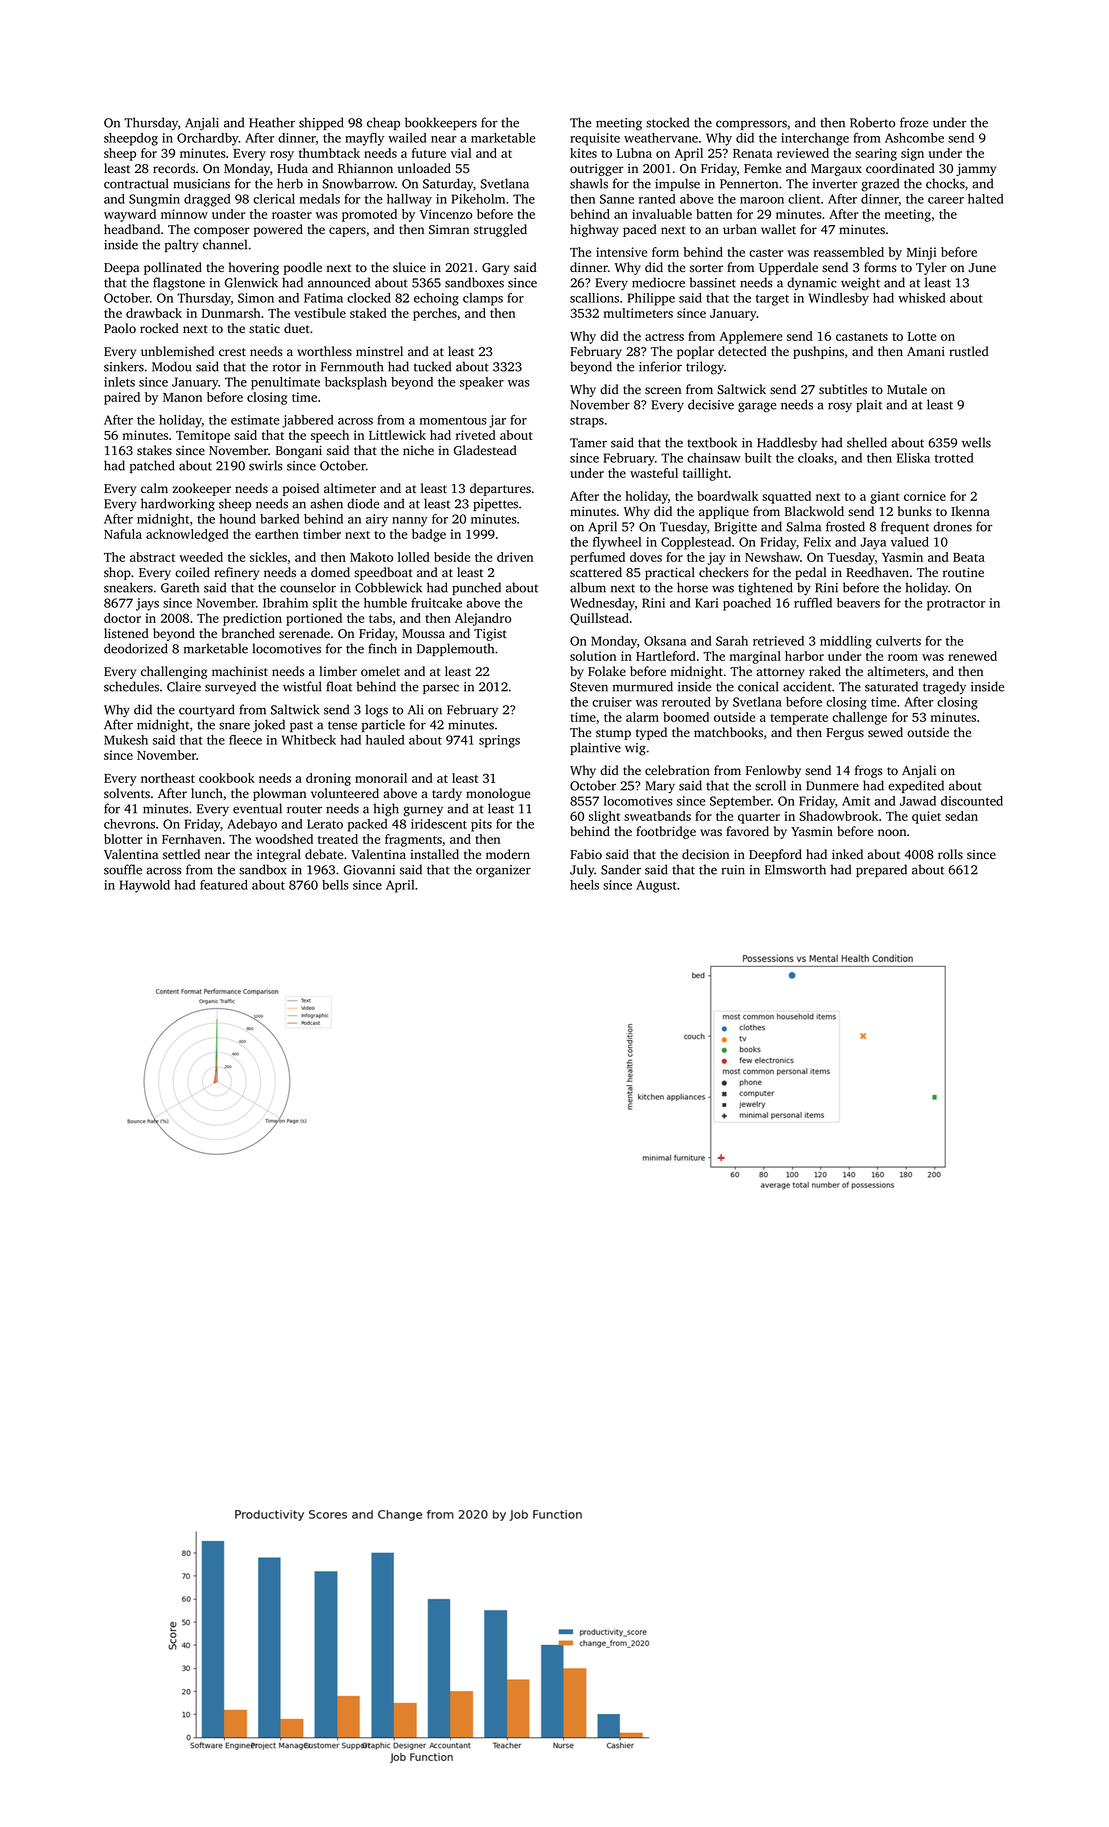  What do you see at coordinates (845, 734) in the screenshot?
I see `Fergus` at bounding box center [845, 734].
